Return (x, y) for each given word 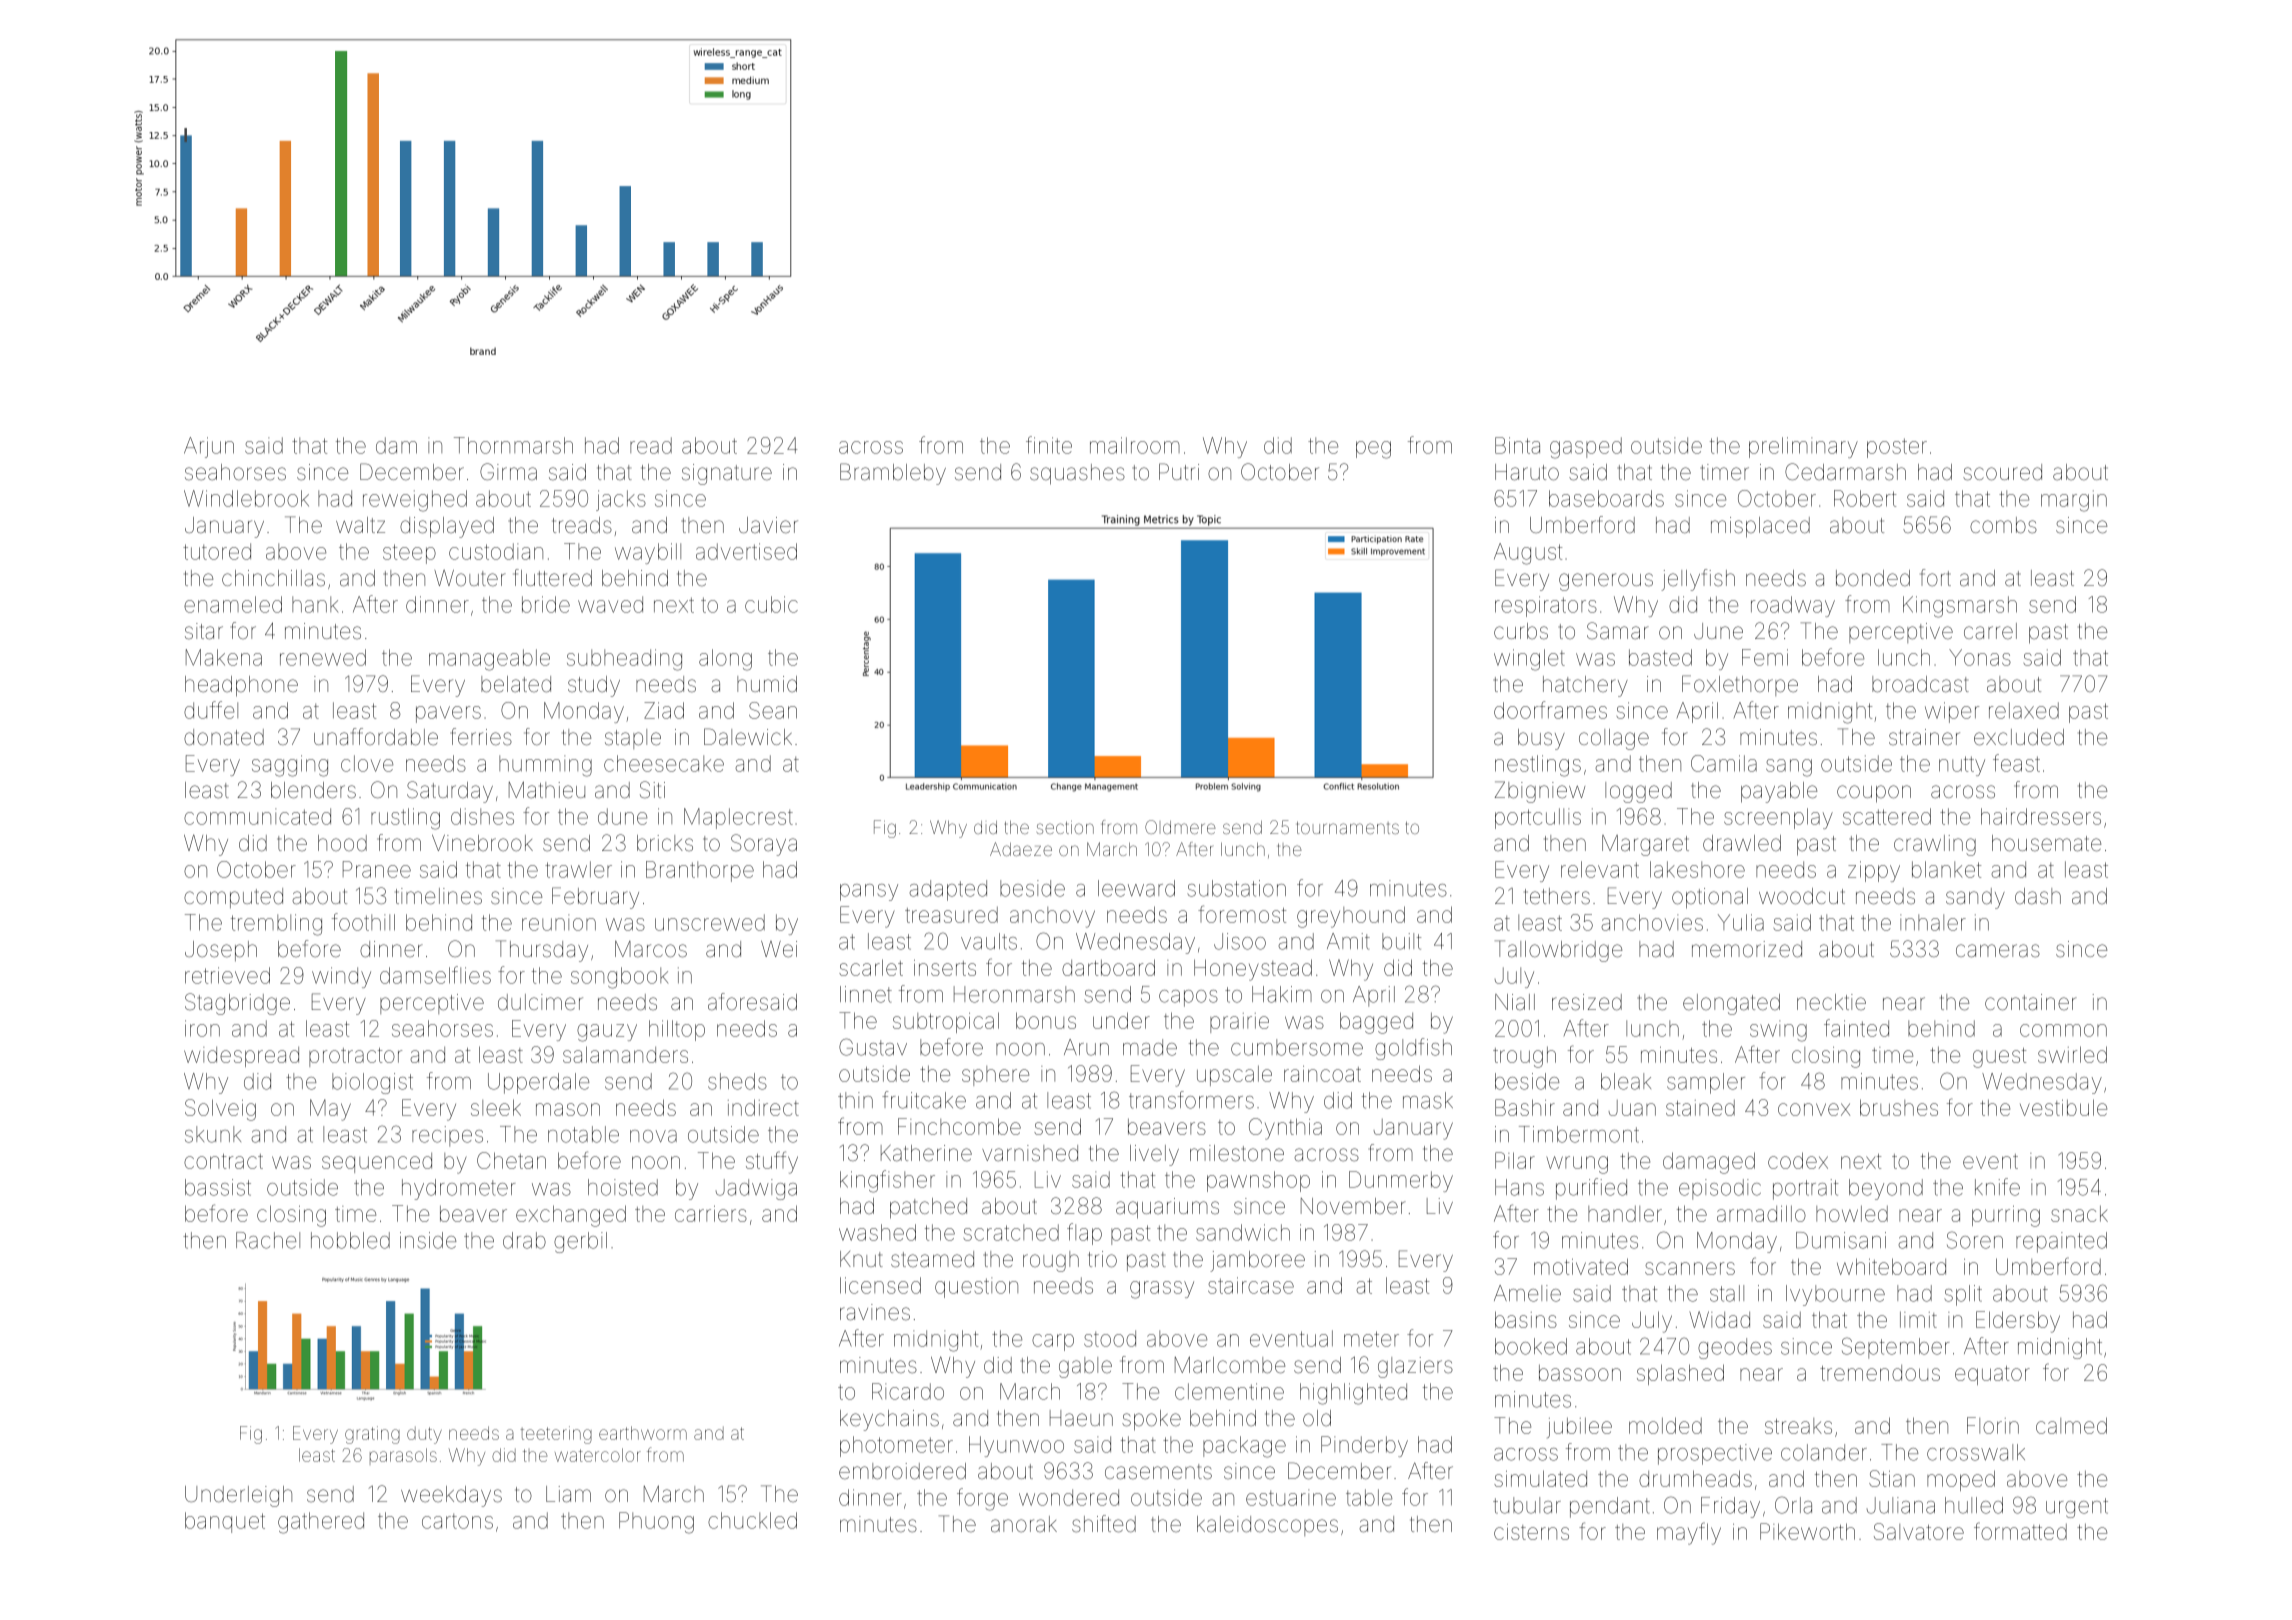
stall (1727, 1293)
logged (1638, 792)
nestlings (1538, 766)
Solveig (220, 1110)
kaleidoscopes (1267, 1526)
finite (1049, 445)
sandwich (1243, 1232)
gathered (321, 1523)
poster (1897, 448)
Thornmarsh (513, 445)
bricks (665, 843)
